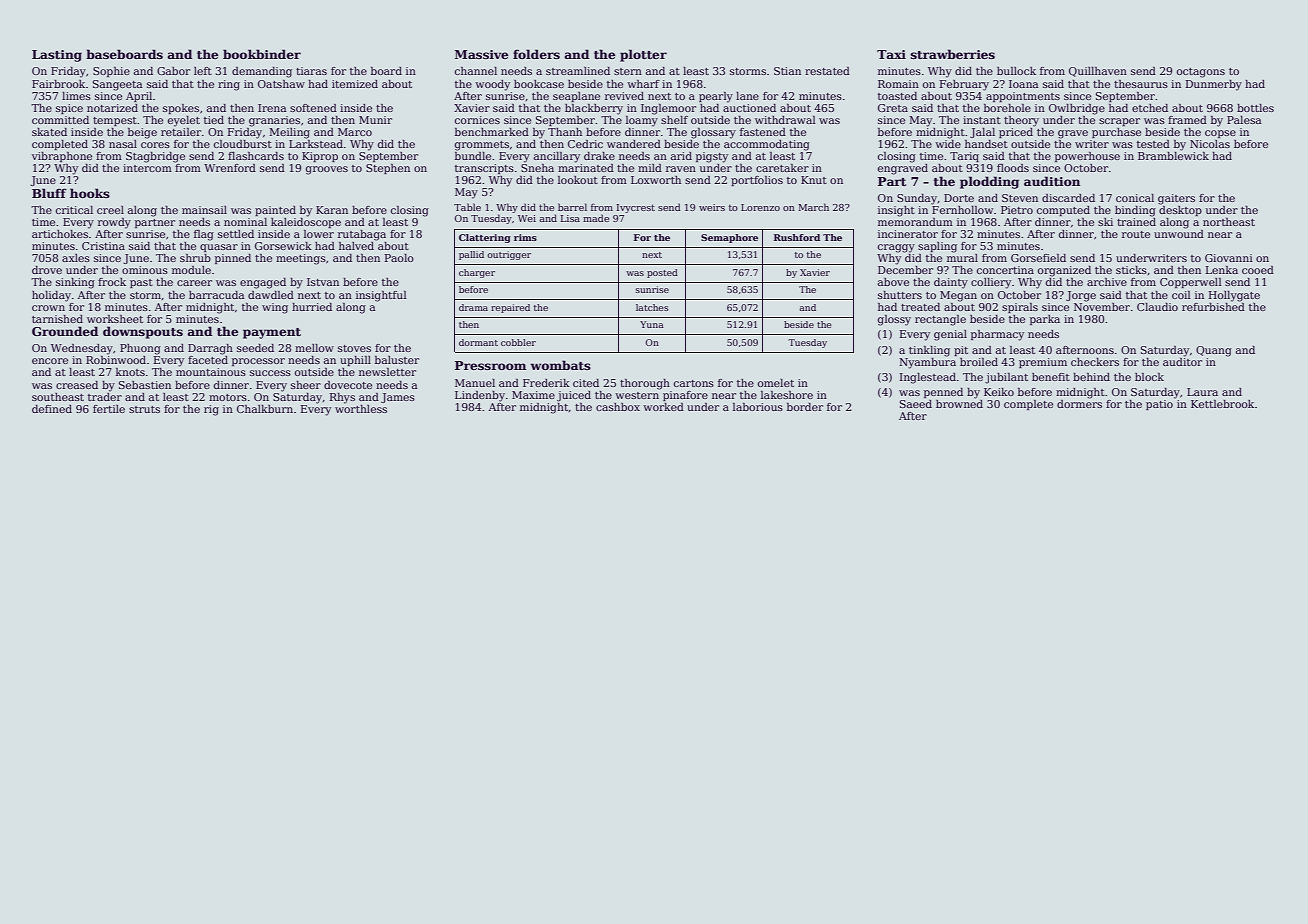 This image has height=924, width=1308. Describe the element at coordinates (109, 409) in the image. I see `fertile` at that location.
